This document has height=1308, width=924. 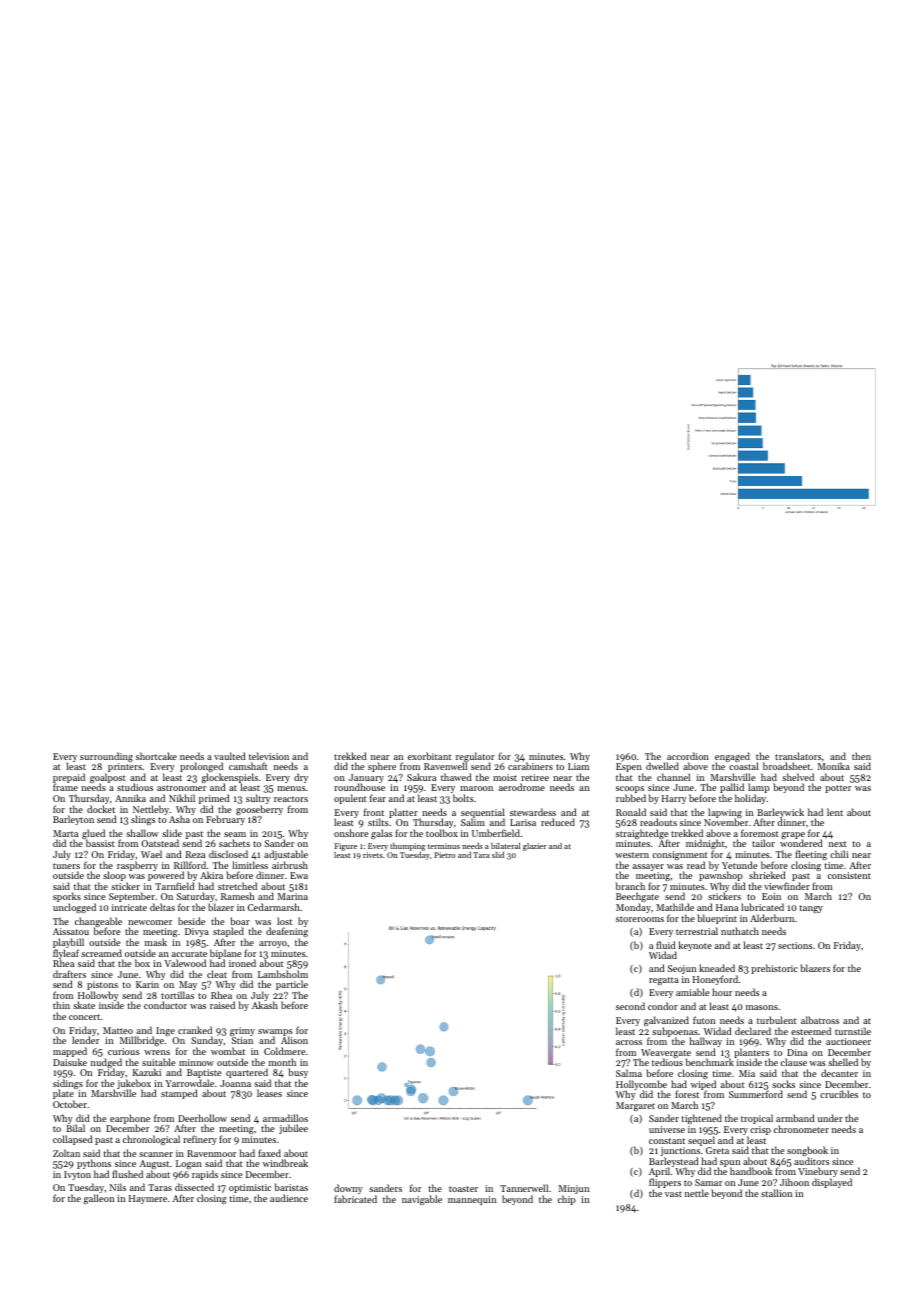 What do you see at coordinates (108, 778) in the document?
I see `goalpost` at bounding box center [108, 778].
